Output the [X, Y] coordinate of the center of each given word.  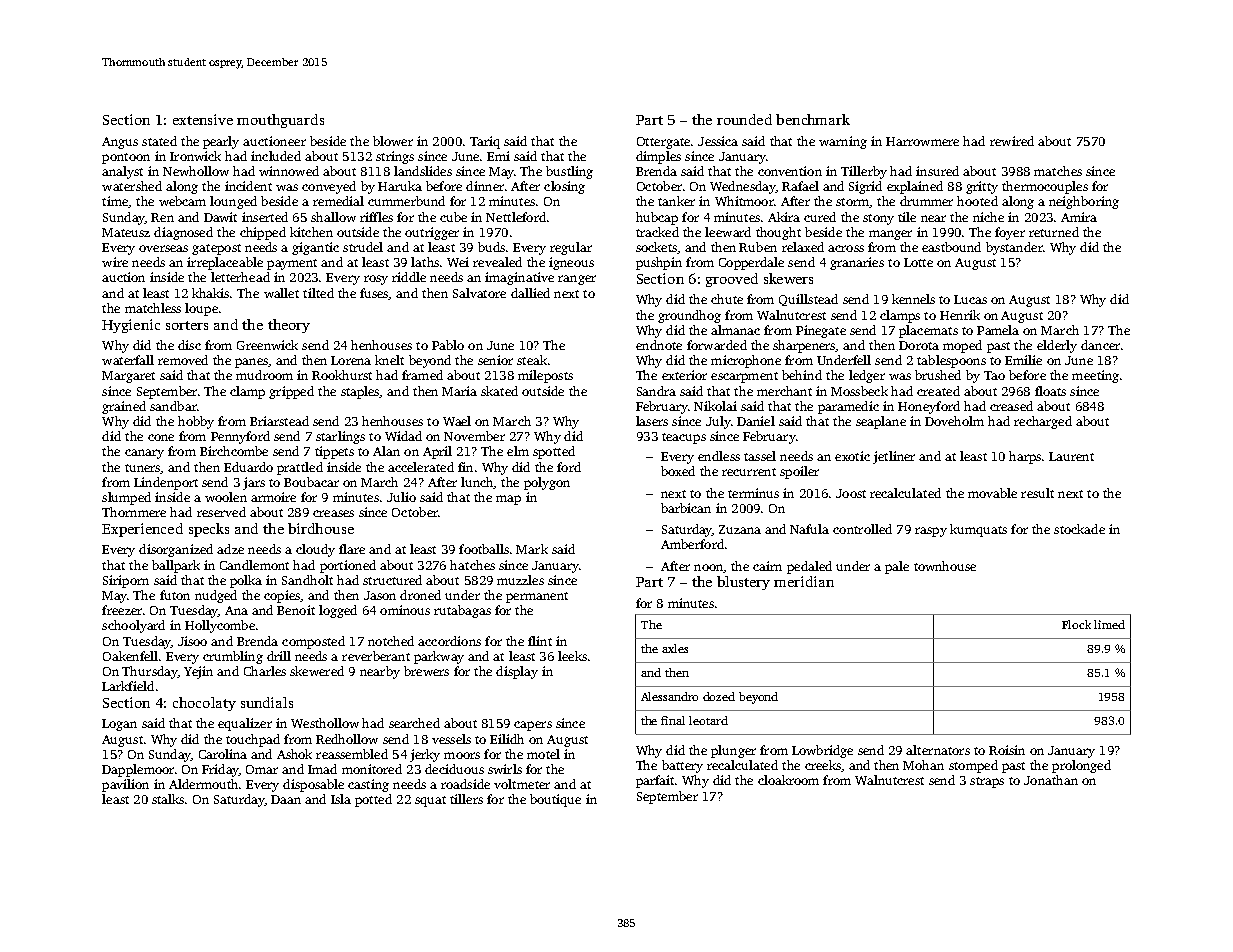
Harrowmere [922, 141]
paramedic [848, 407]
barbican [686, 508]
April [437, 452]
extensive [203, 119]
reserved [221, 512]
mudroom [264, 375]
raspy [931, 532]
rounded [744, 119]
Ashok [294, 754]
